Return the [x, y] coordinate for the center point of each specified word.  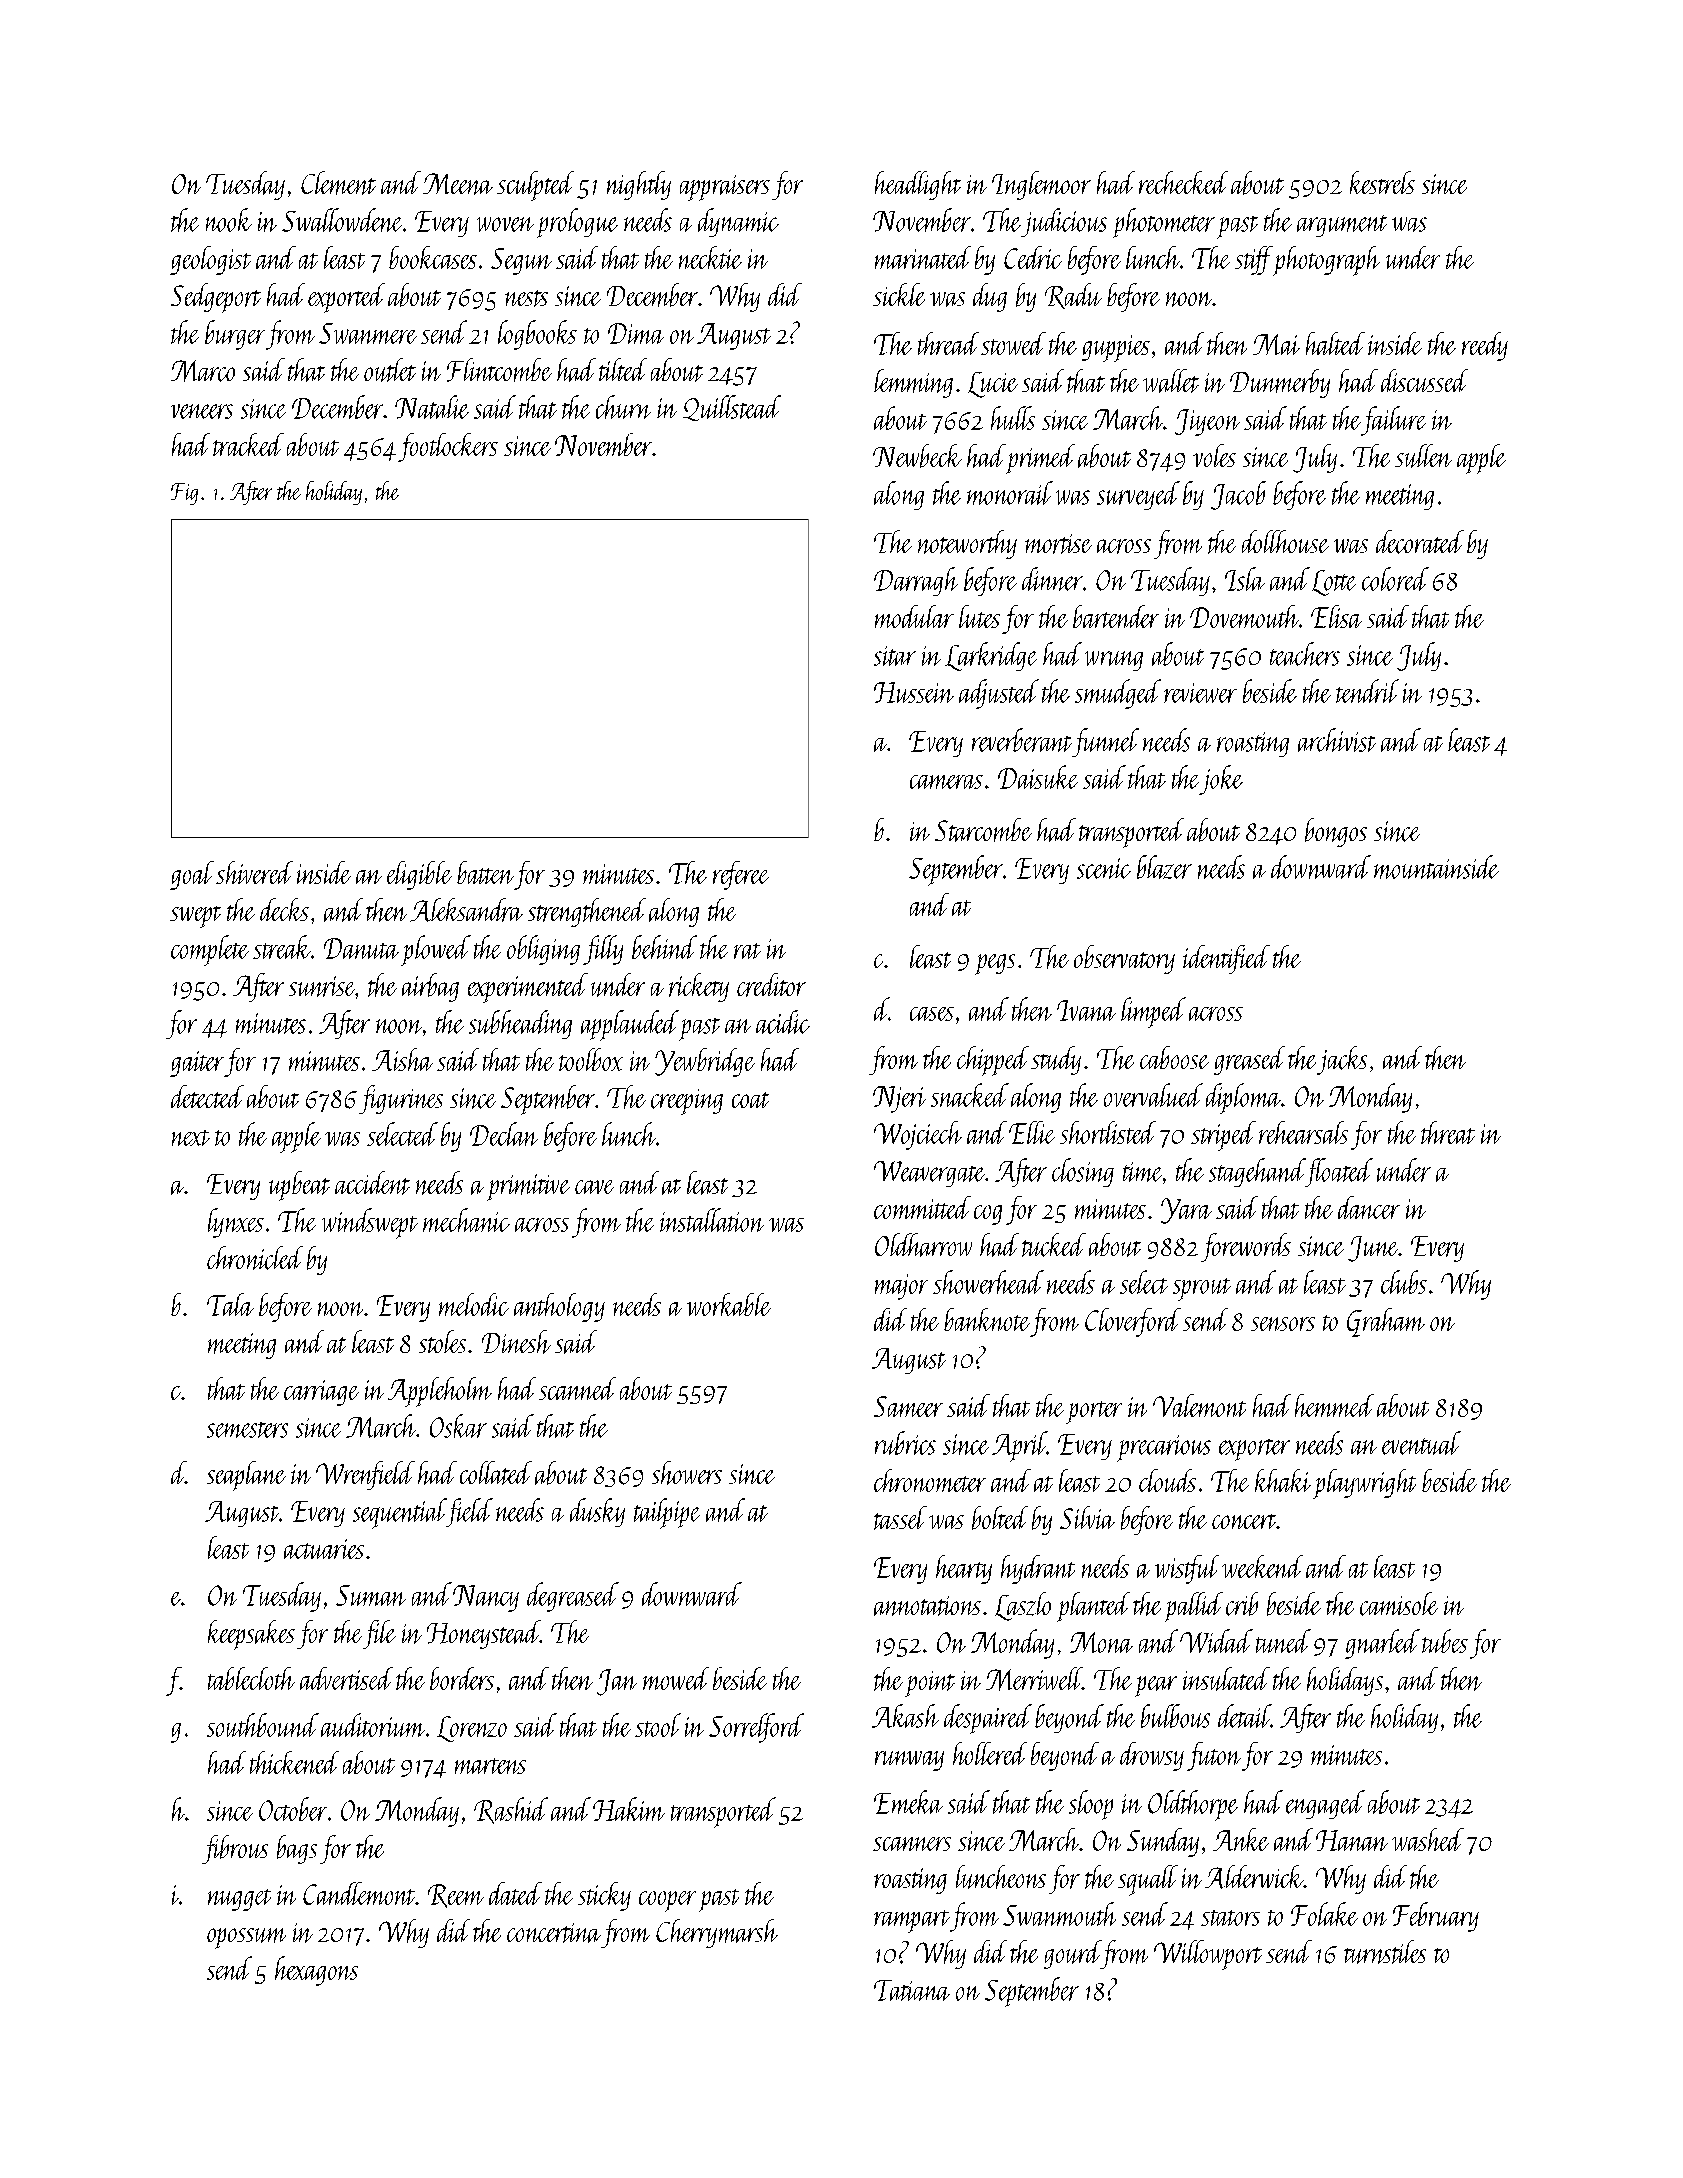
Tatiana [912, 1990]
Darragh [916, 581]
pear [1156, 1686]
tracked [248, 444]
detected [207, 1096]
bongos [1336, 832]
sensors [1283, 1324]
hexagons [316, 1971]
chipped [993, 1061]
